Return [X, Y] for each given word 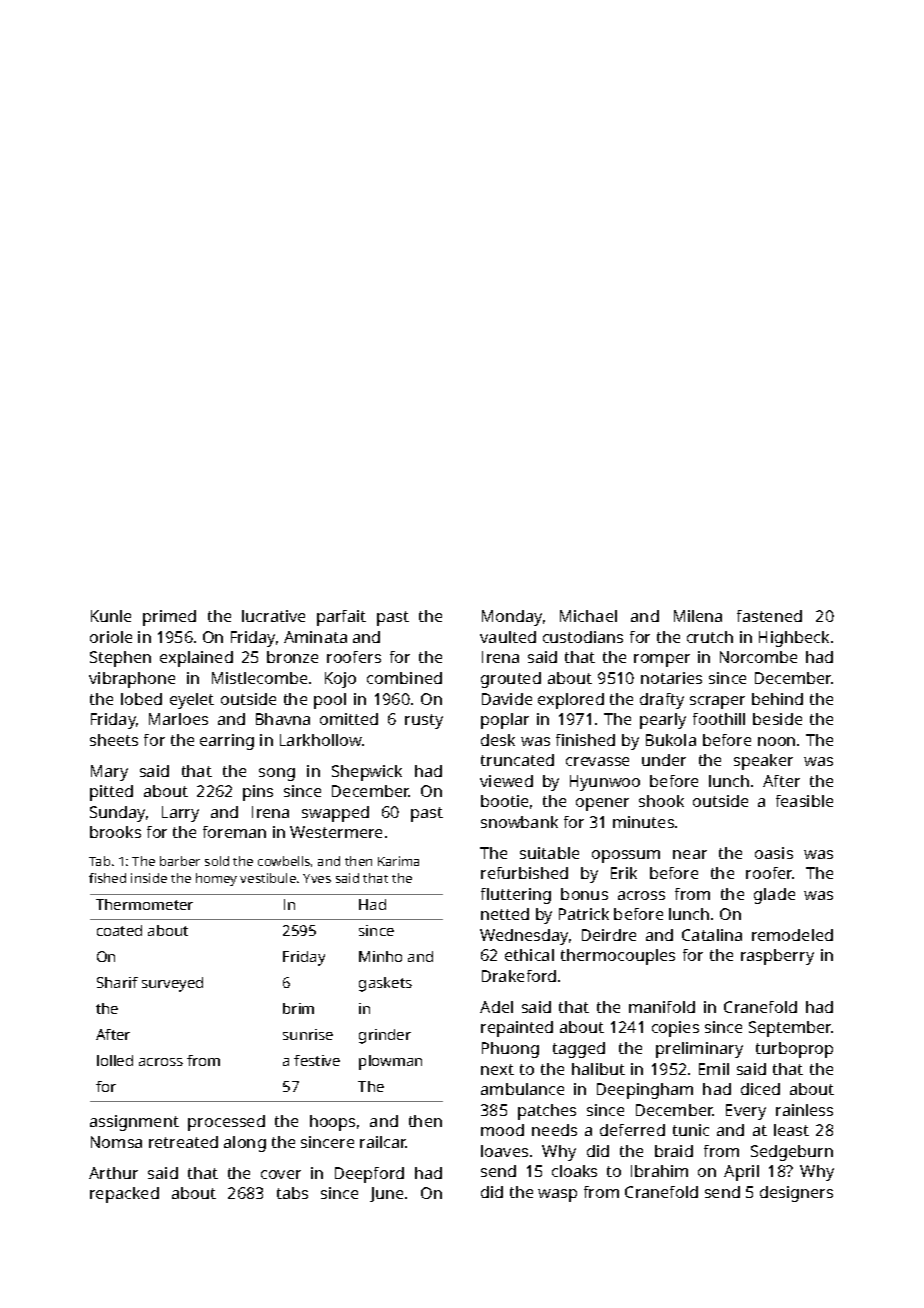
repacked [124, 1195]
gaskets [385, 984]
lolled [115, 1060]
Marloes [178, 719]
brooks [115, 832]
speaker [763, 762]
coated [119, 930]
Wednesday [524, 937]
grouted [511, 680]
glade [774, 896]
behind [777, 699]
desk [498, 740]
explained [196, 659]
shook [661, 801]
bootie [504, 801]
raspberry [777, 957]
